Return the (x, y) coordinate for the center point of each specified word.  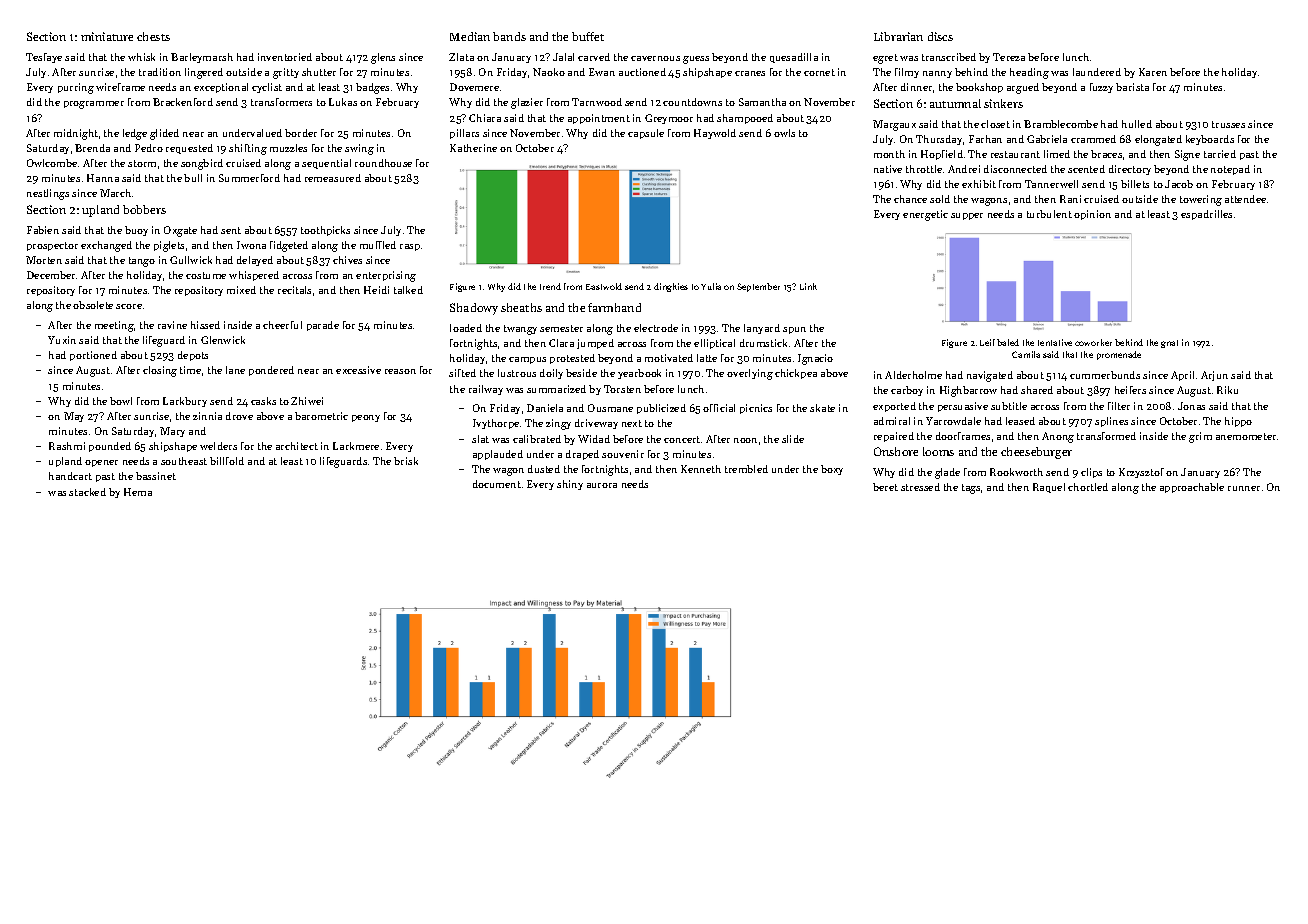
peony (366, 418)
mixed (241, 290)
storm (142, 163)
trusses (1228, 124)
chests (153, 36)
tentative (1055, 342)
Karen (1153, 72)
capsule (646, 134)
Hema (138, 492)
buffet (588, 36)
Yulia (711, 286)
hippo (1238, 422)
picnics (756, 409)
